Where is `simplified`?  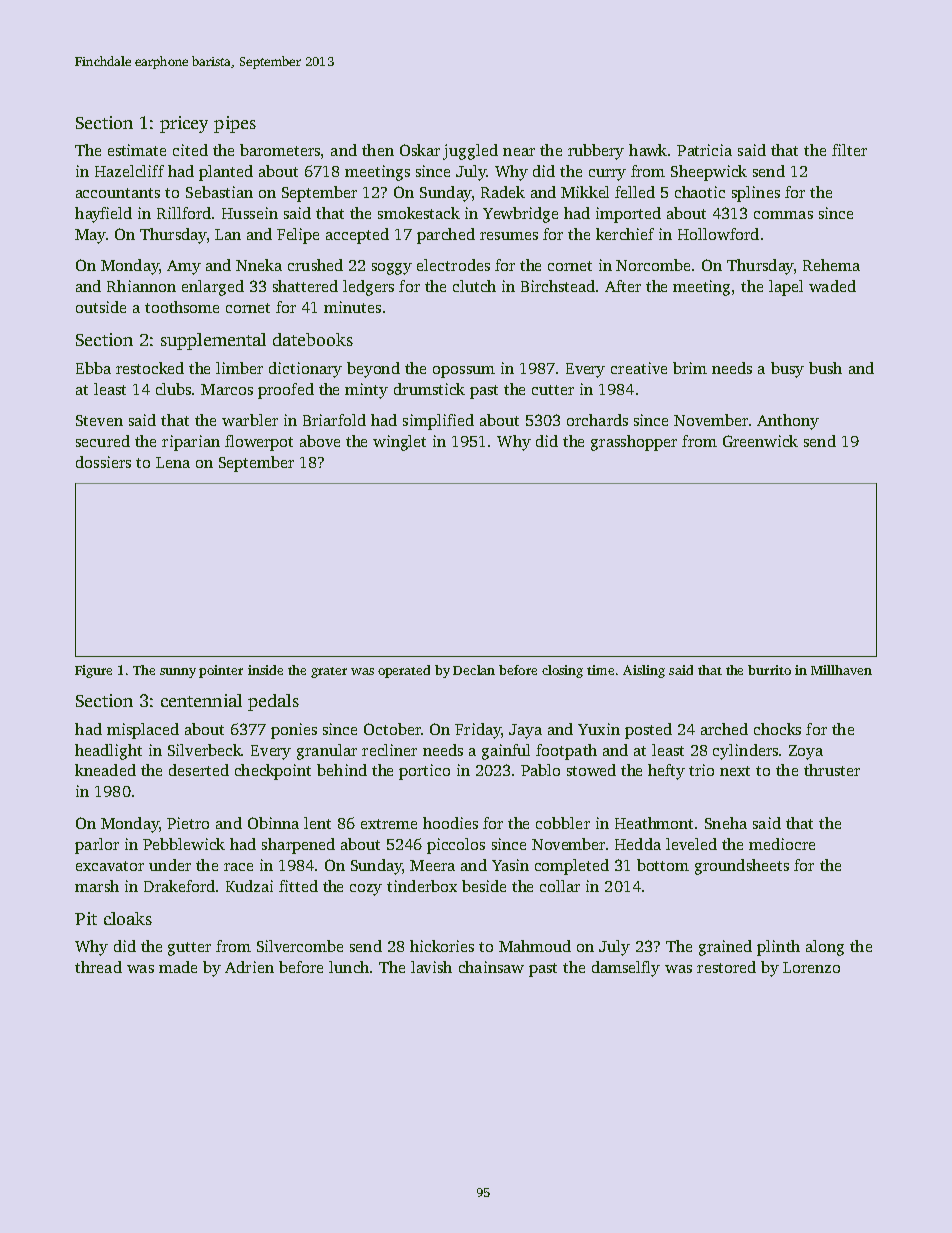
simplified is located at coordinates (438, 422).
